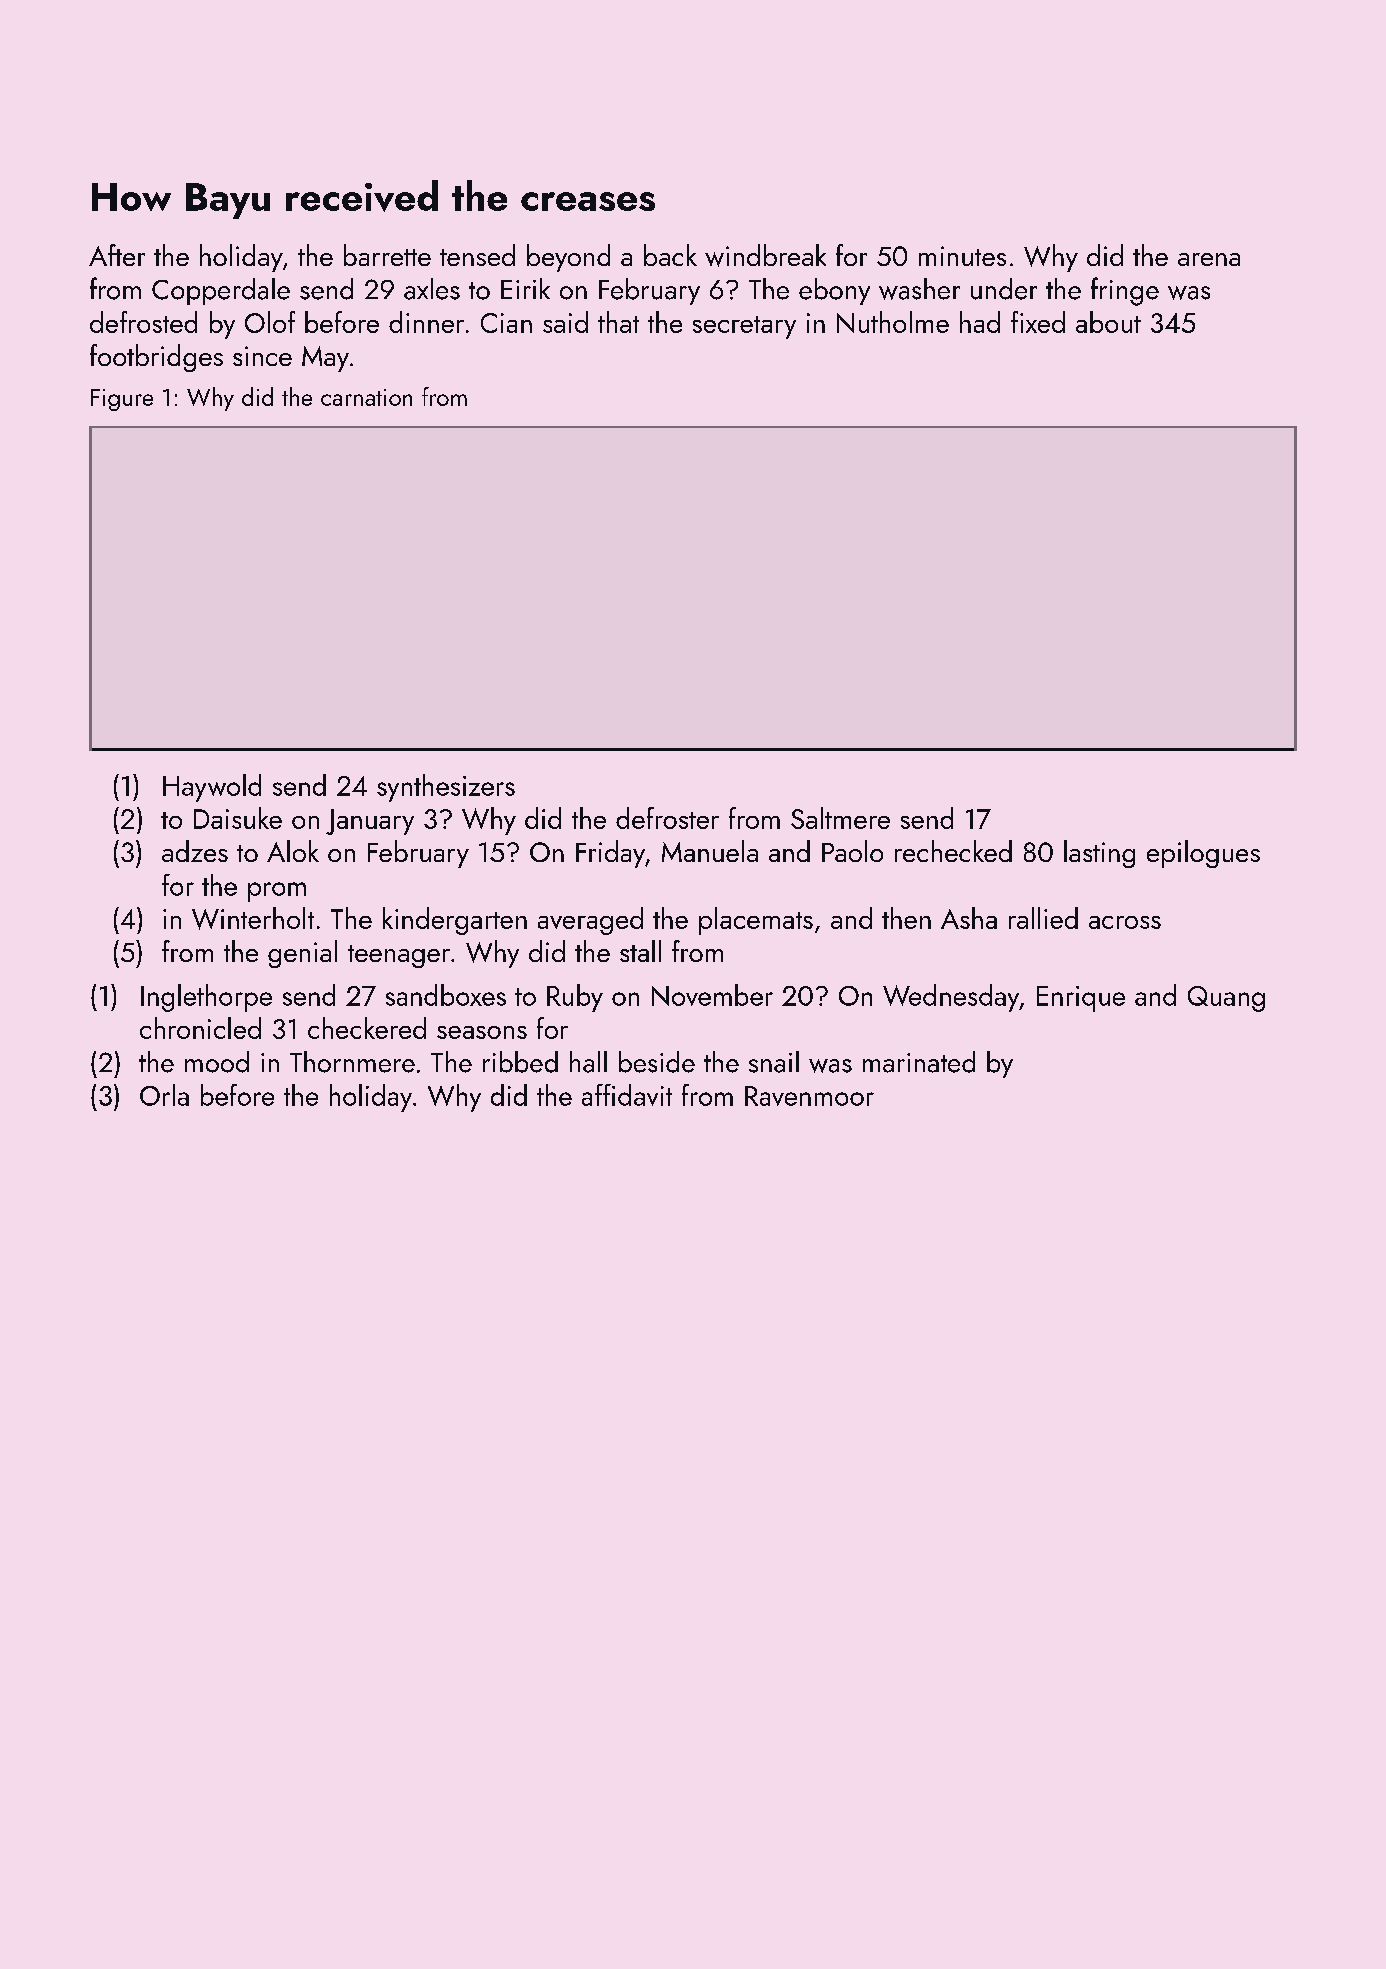 The image size is (1386, 1969). What do you see at coordinates (840, 818) in the screenshot?
I see `Saltmere` at bounding box center [840, 818].
